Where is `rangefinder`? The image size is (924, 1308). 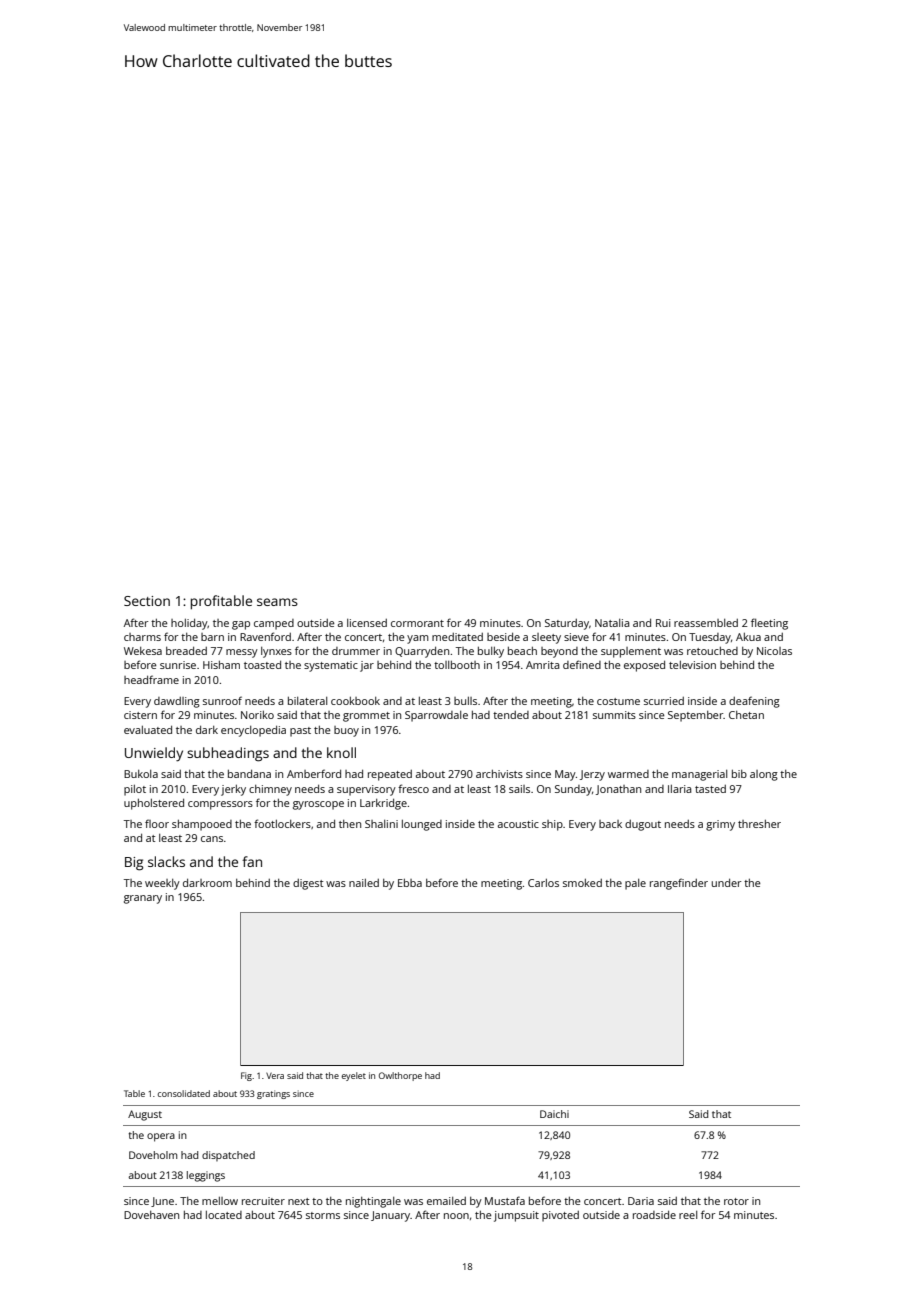 rangefinder is located at coordinates (679, 884).
